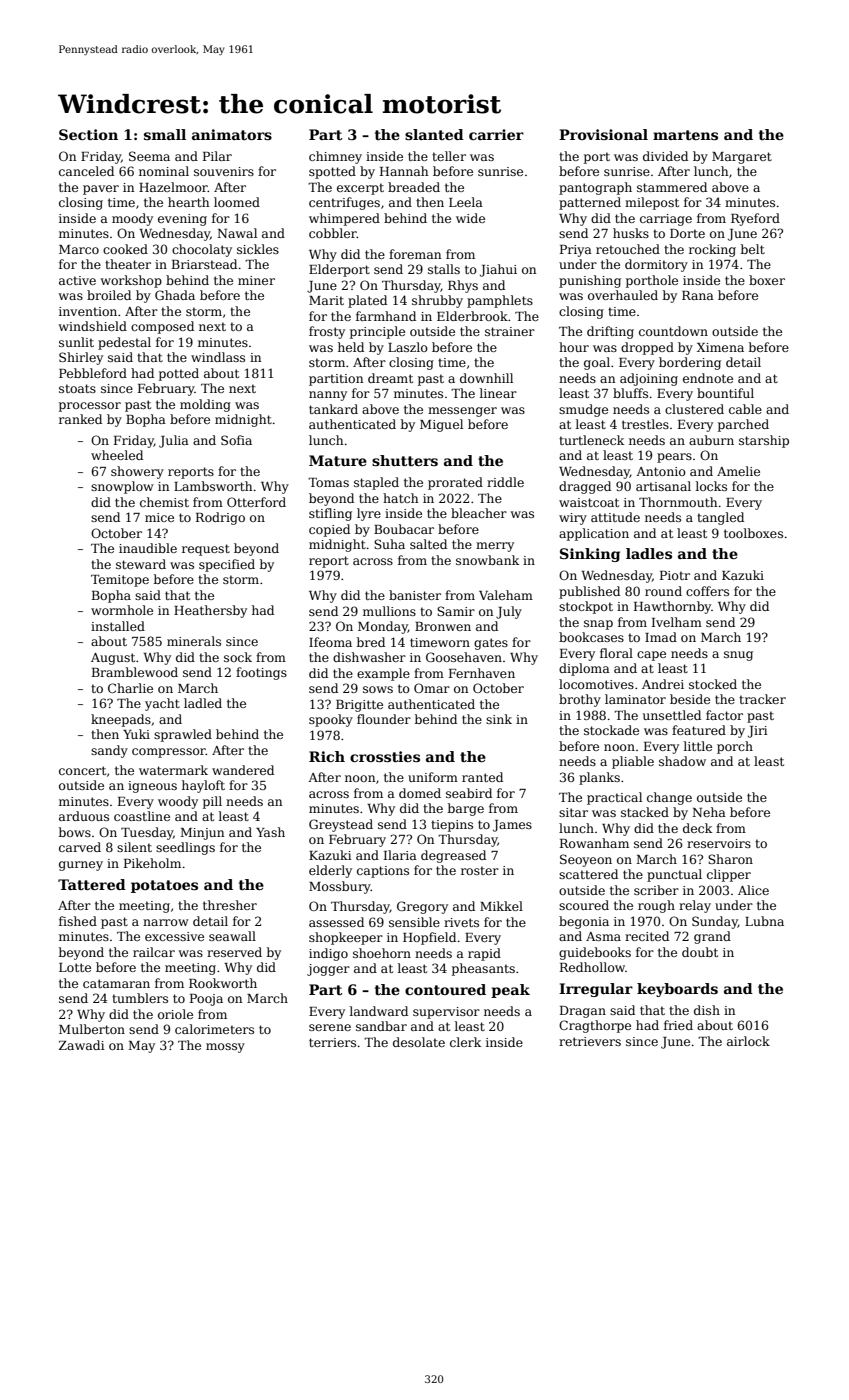 This screenshot has width=849, height=1400. I want to click on James, so click(512, 826).
